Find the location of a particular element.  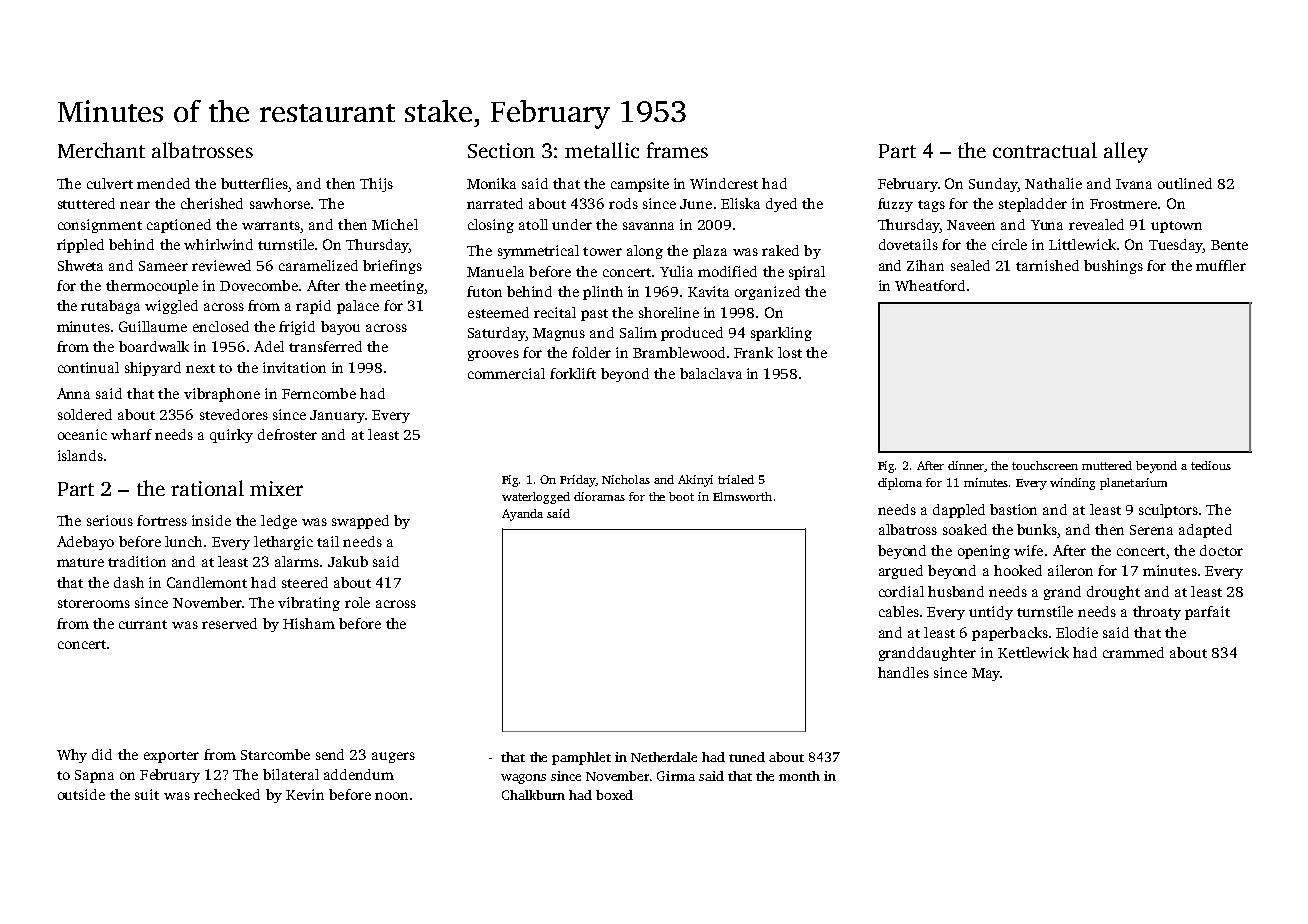

outside is located at coordinates (81, 794).
